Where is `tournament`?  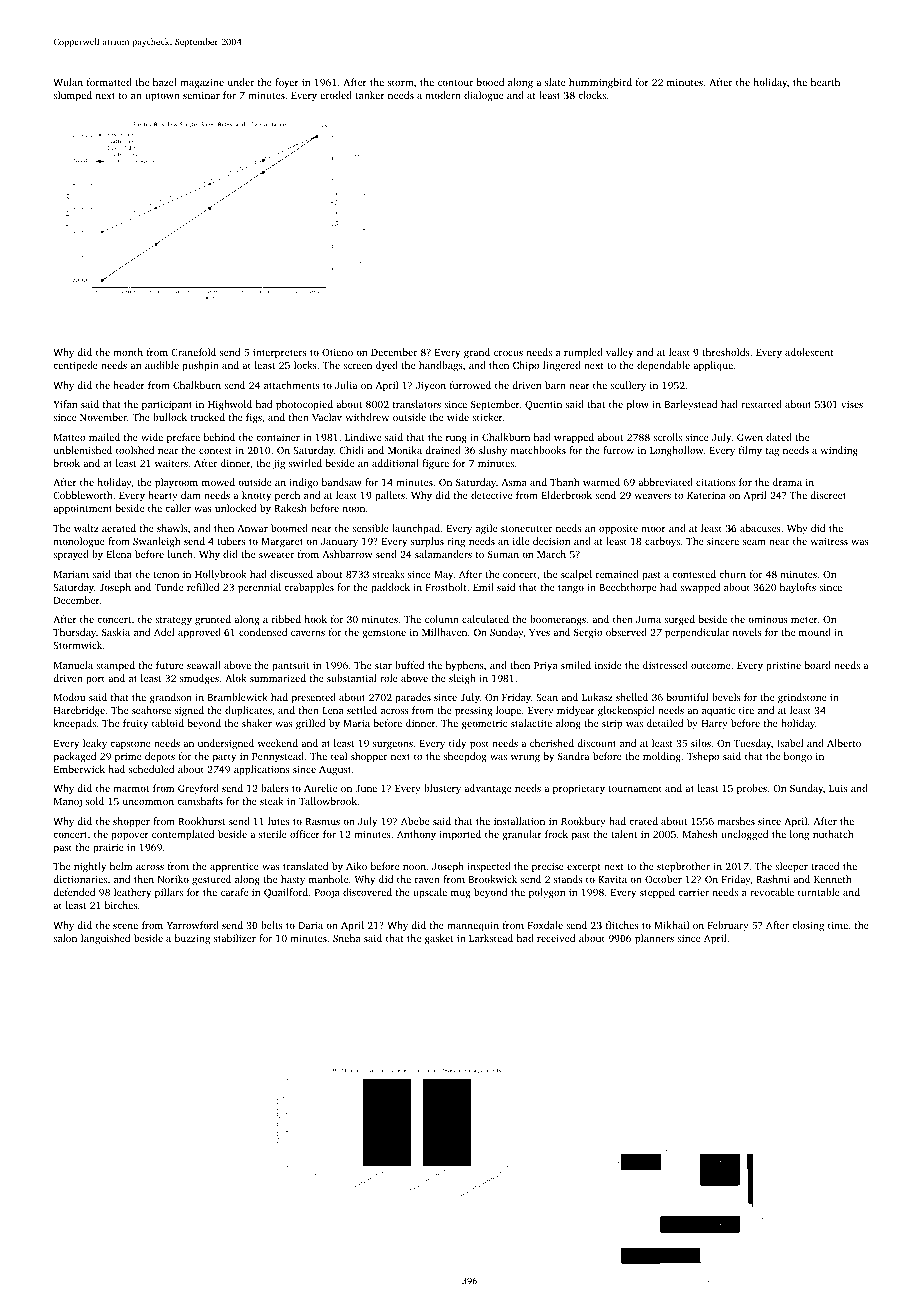 tournament is located at coordinates (635, 789).
